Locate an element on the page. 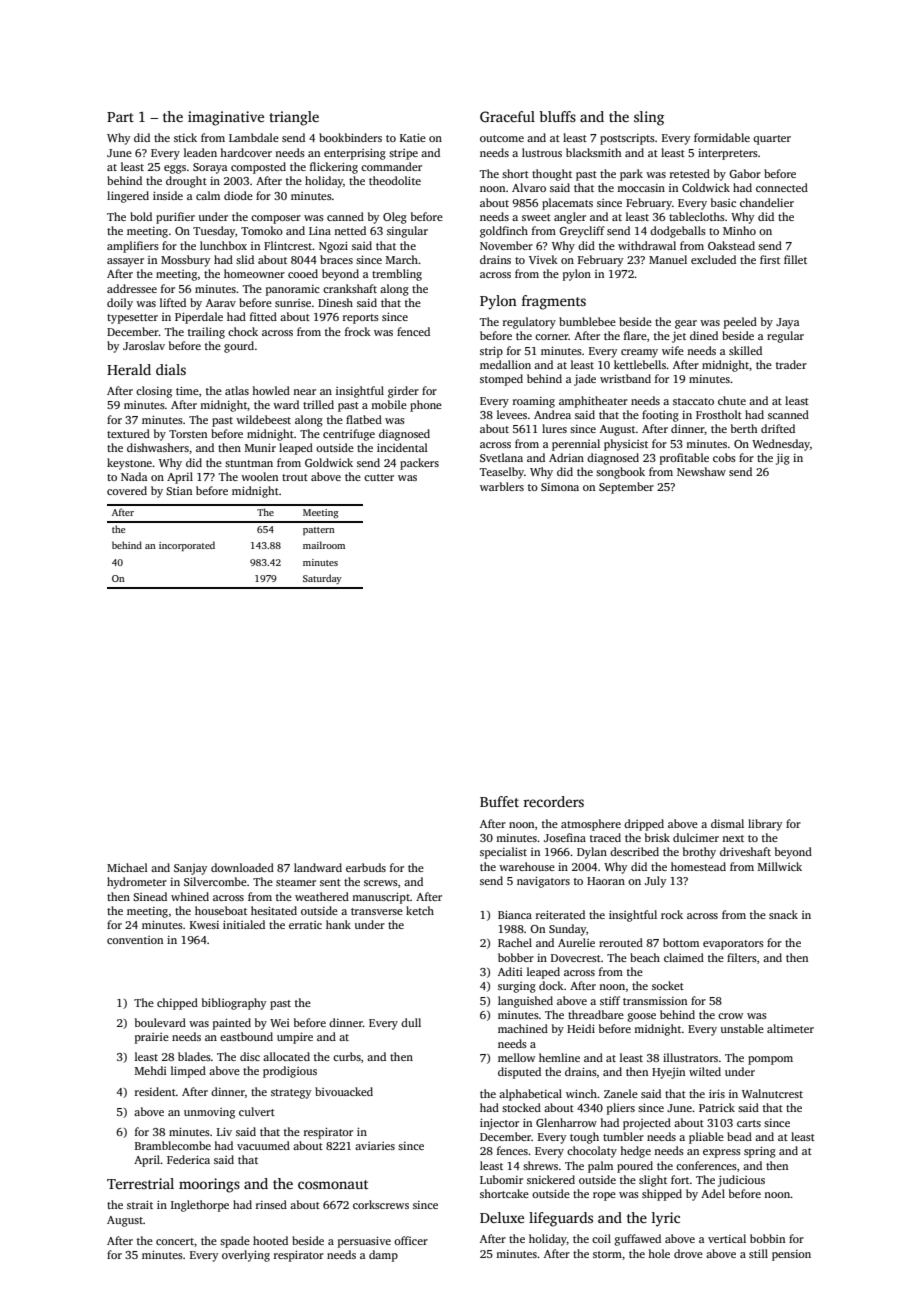 The height and width of the image is (1308, 924). Herald is located at coordinates (129, 369).
